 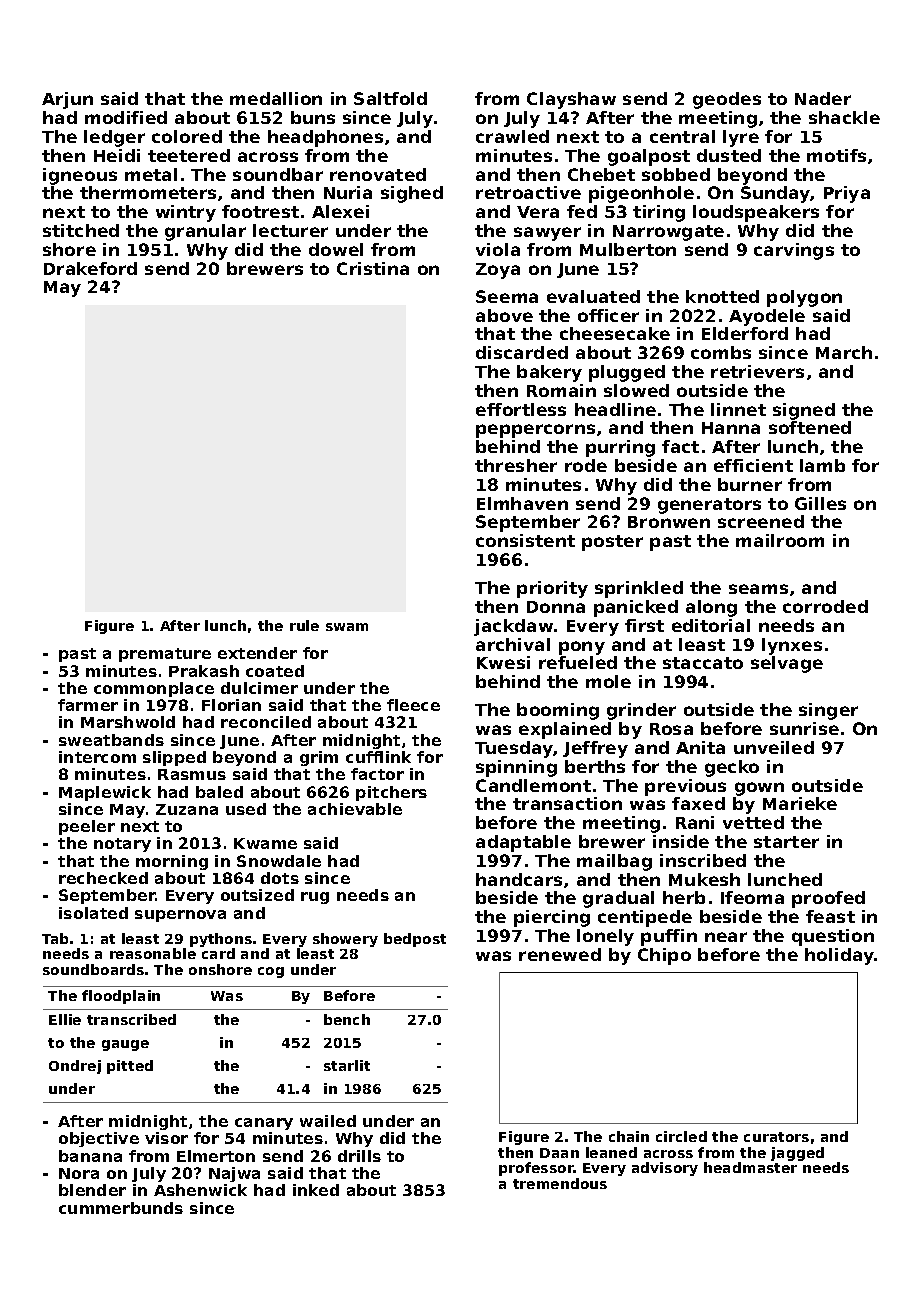 What do you see at coordinates (200, 1190) in the screenshot?
I see `Ashenwick` at bounding box center [200, 1190].
